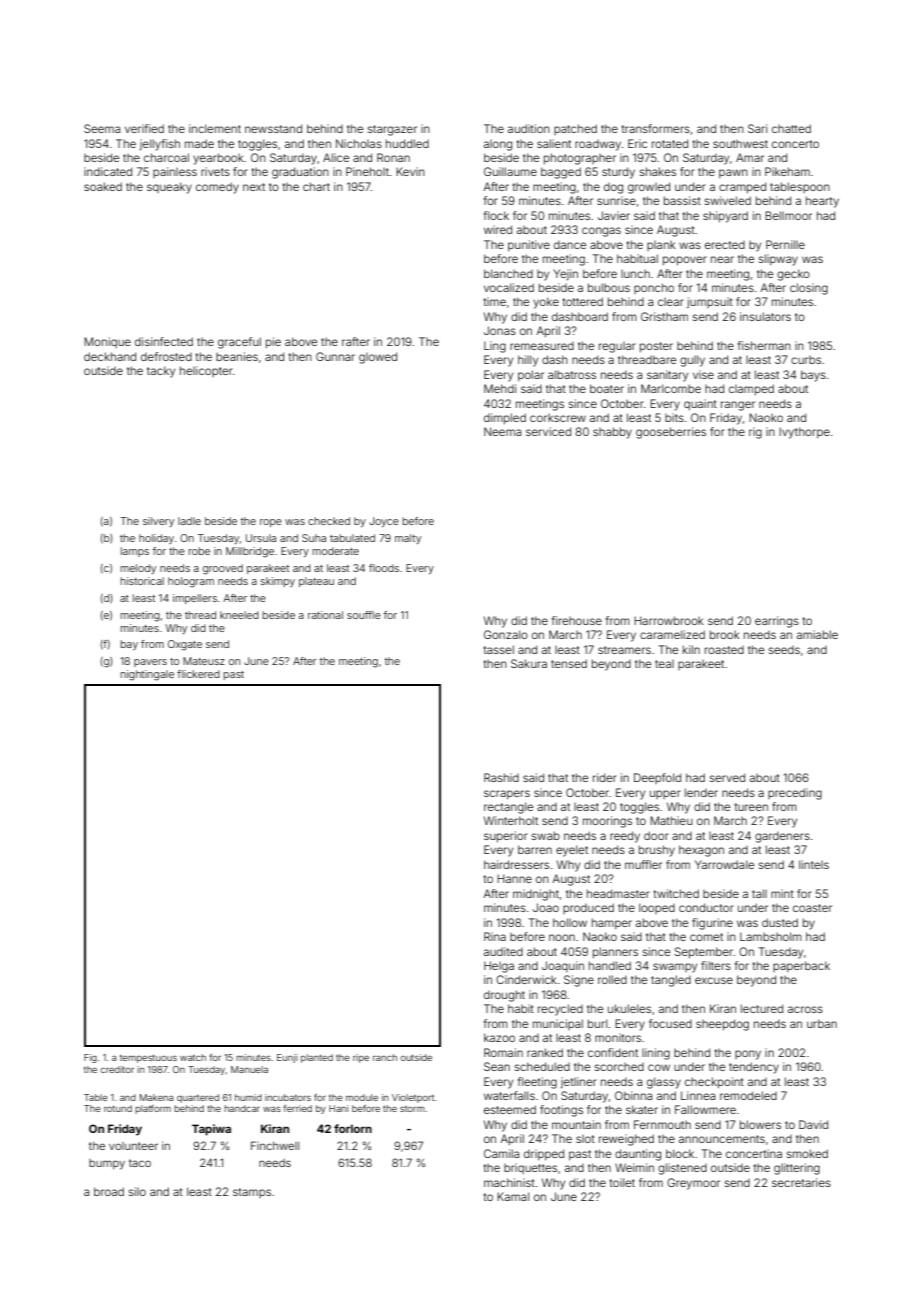 The image size is (924, 1308). I want to click on flickered, so click(198, 674).
